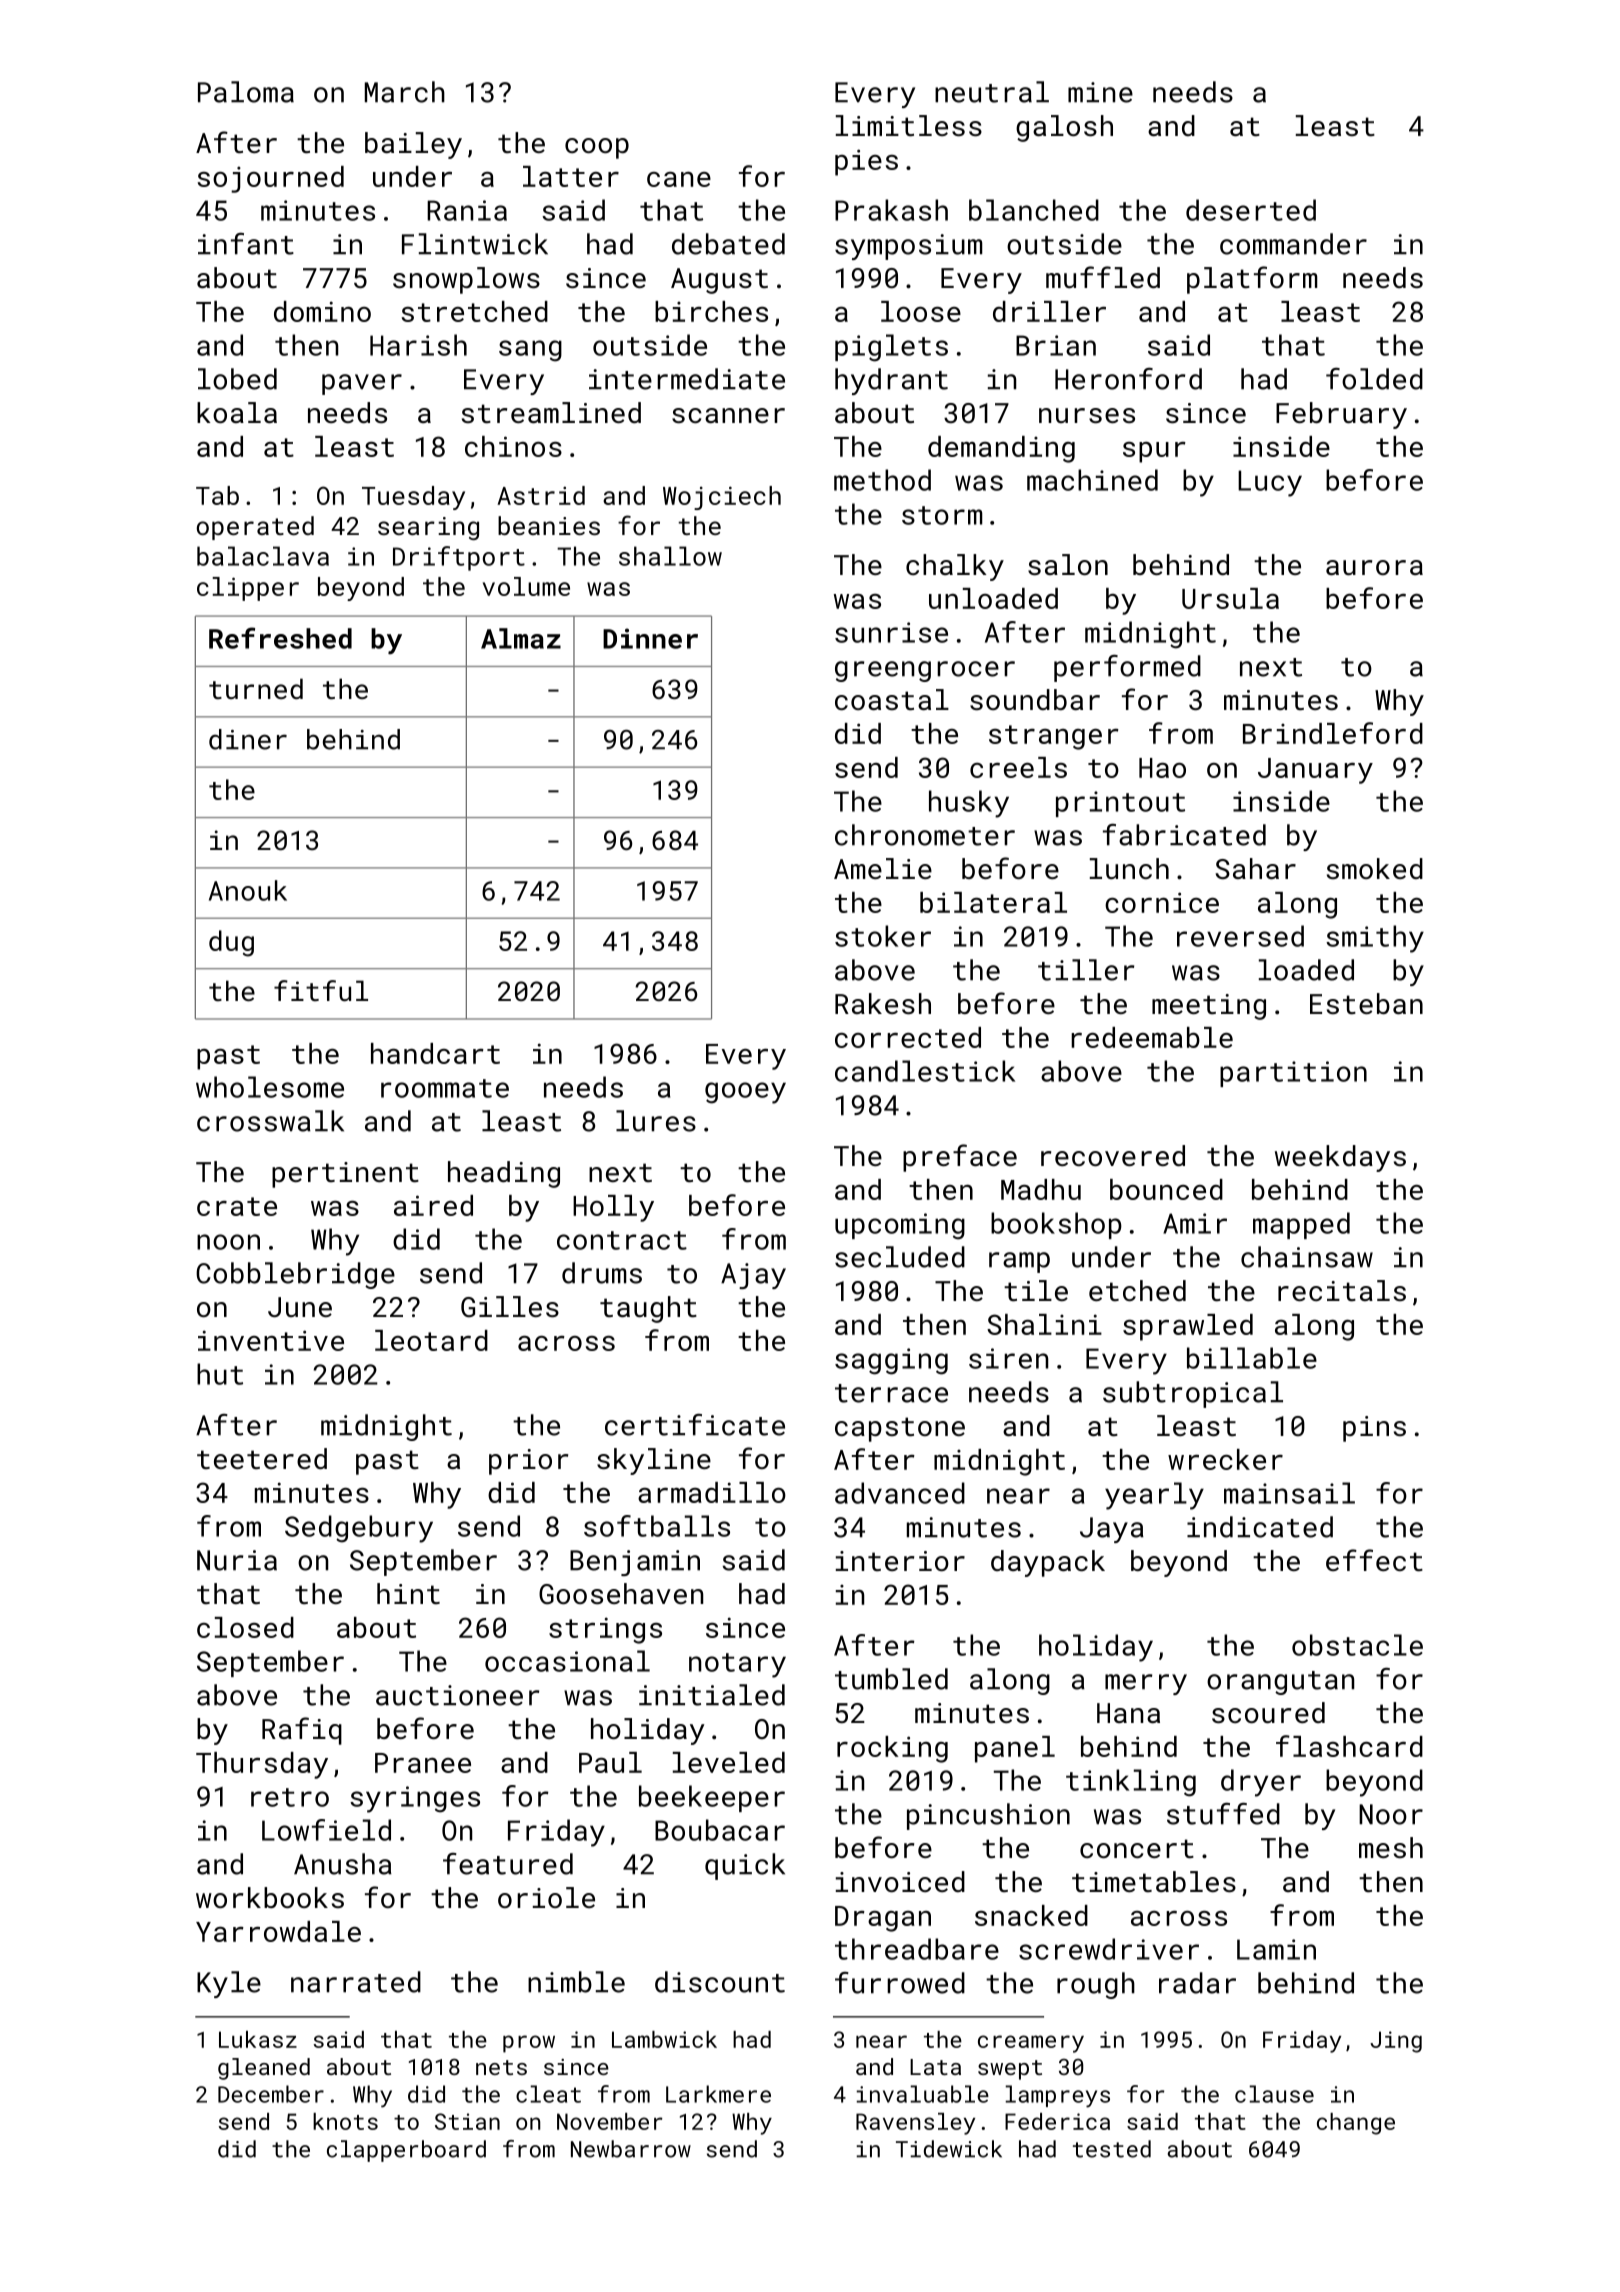 The height and width of the page is (2292, 1620). Describe the element at coordinates (406, 2151) in the page. I see `clapperboard` at that location.
